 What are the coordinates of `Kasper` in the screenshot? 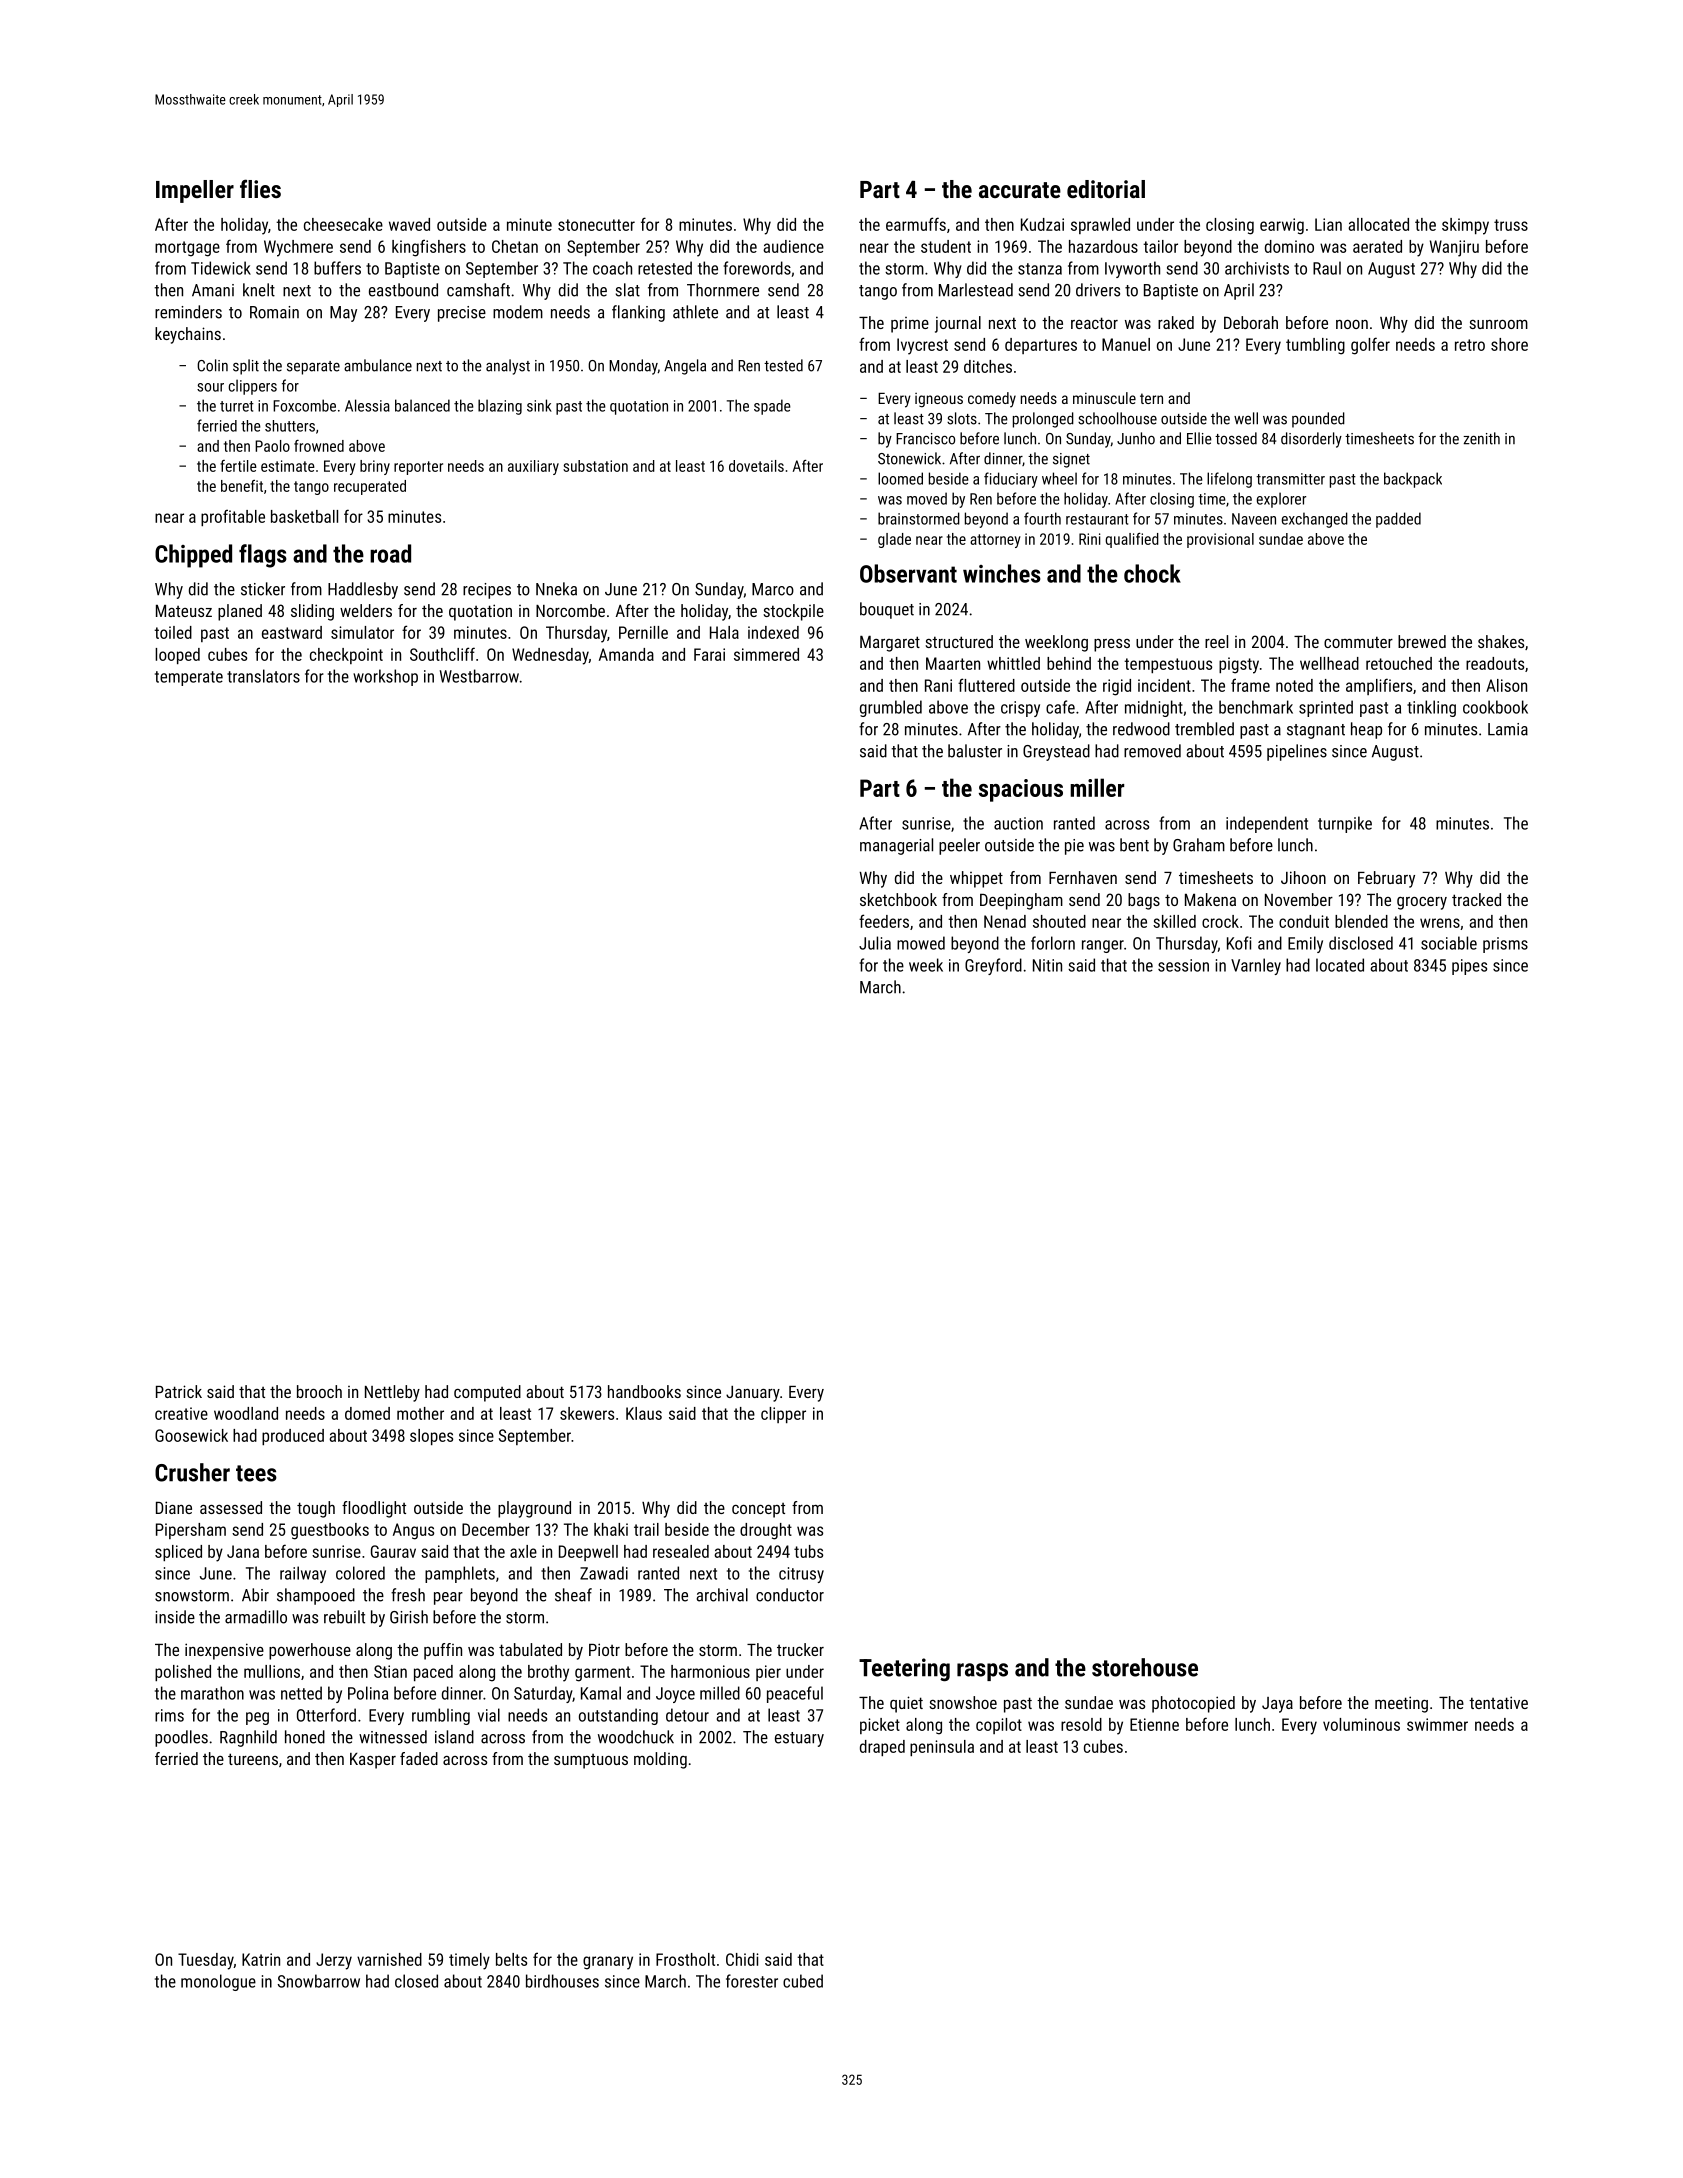 It's located at (373, 1761).
